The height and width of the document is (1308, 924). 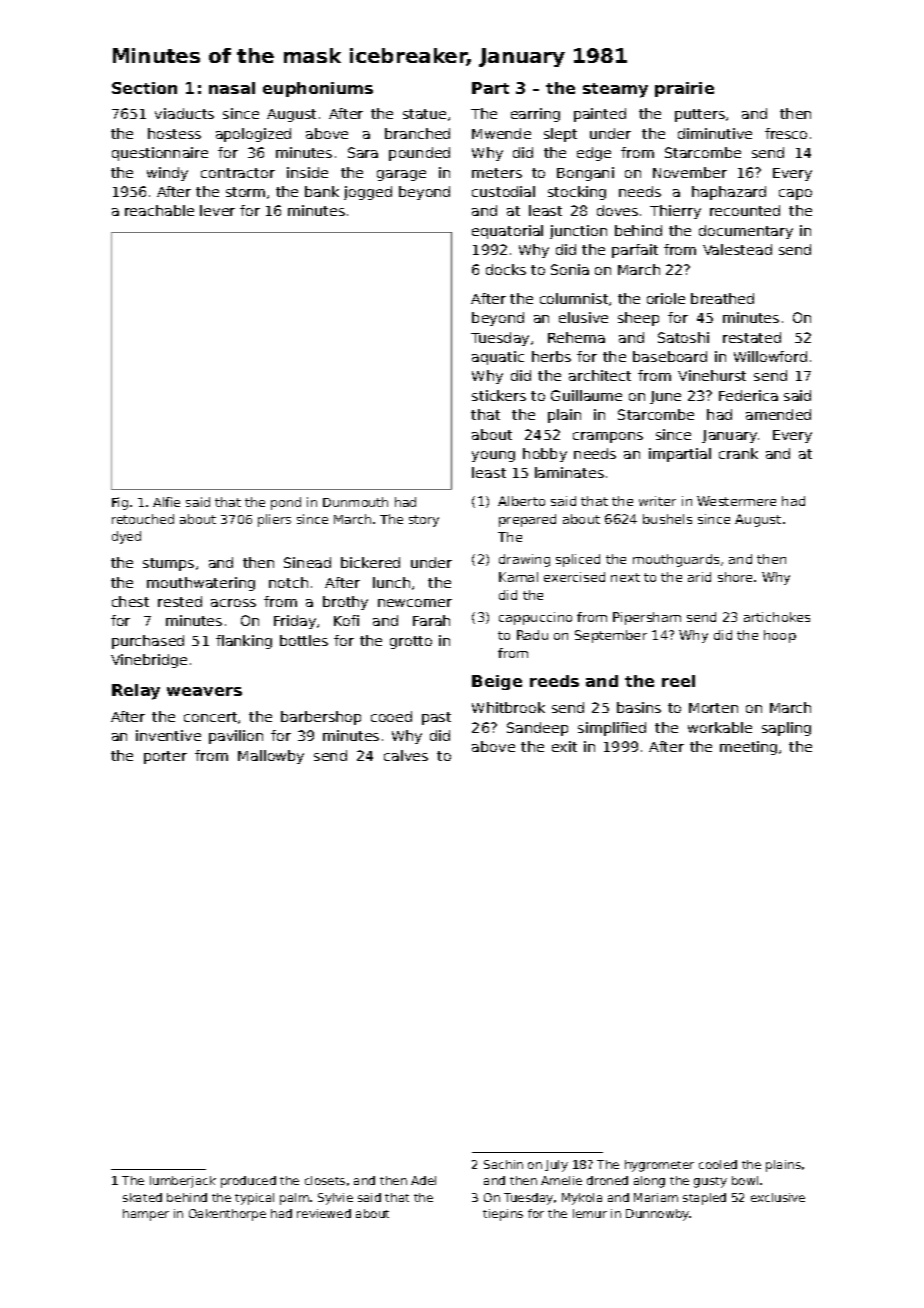 What do you see at coordinates (204, 691) in the document?
I see `weavers` at bounding box center [204, 691].
